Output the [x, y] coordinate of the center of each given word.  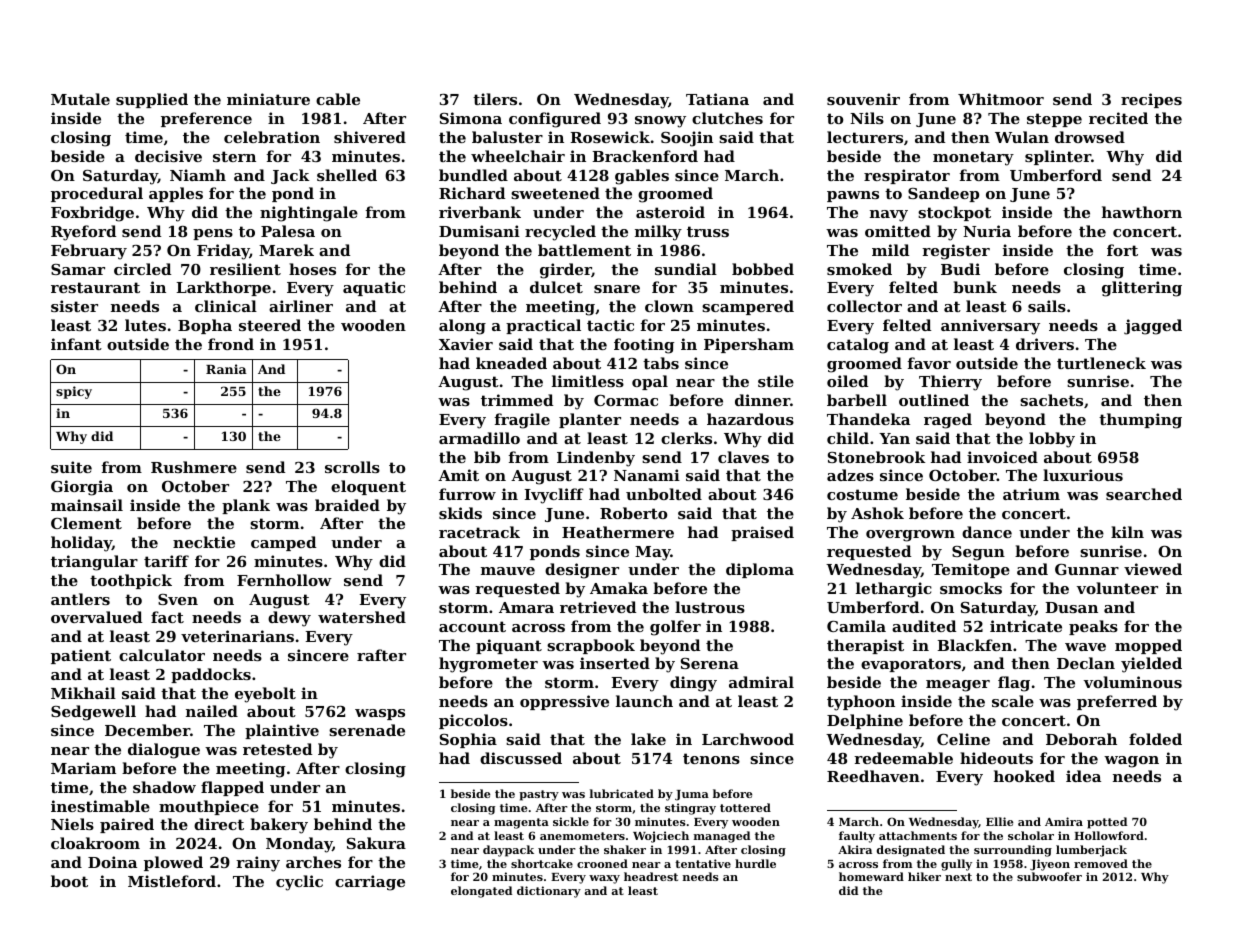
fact [167, 617]
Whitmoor [1001, 99]
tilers [495, 99]
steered [270, 325]
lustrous [710, 607]
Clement [86, 523]
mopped [1148, 646]
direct [219, 824]
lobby [1052, 440]
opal [650, 382]
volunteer [1117, 588]
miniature [268, 99]
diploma [760, 570]
